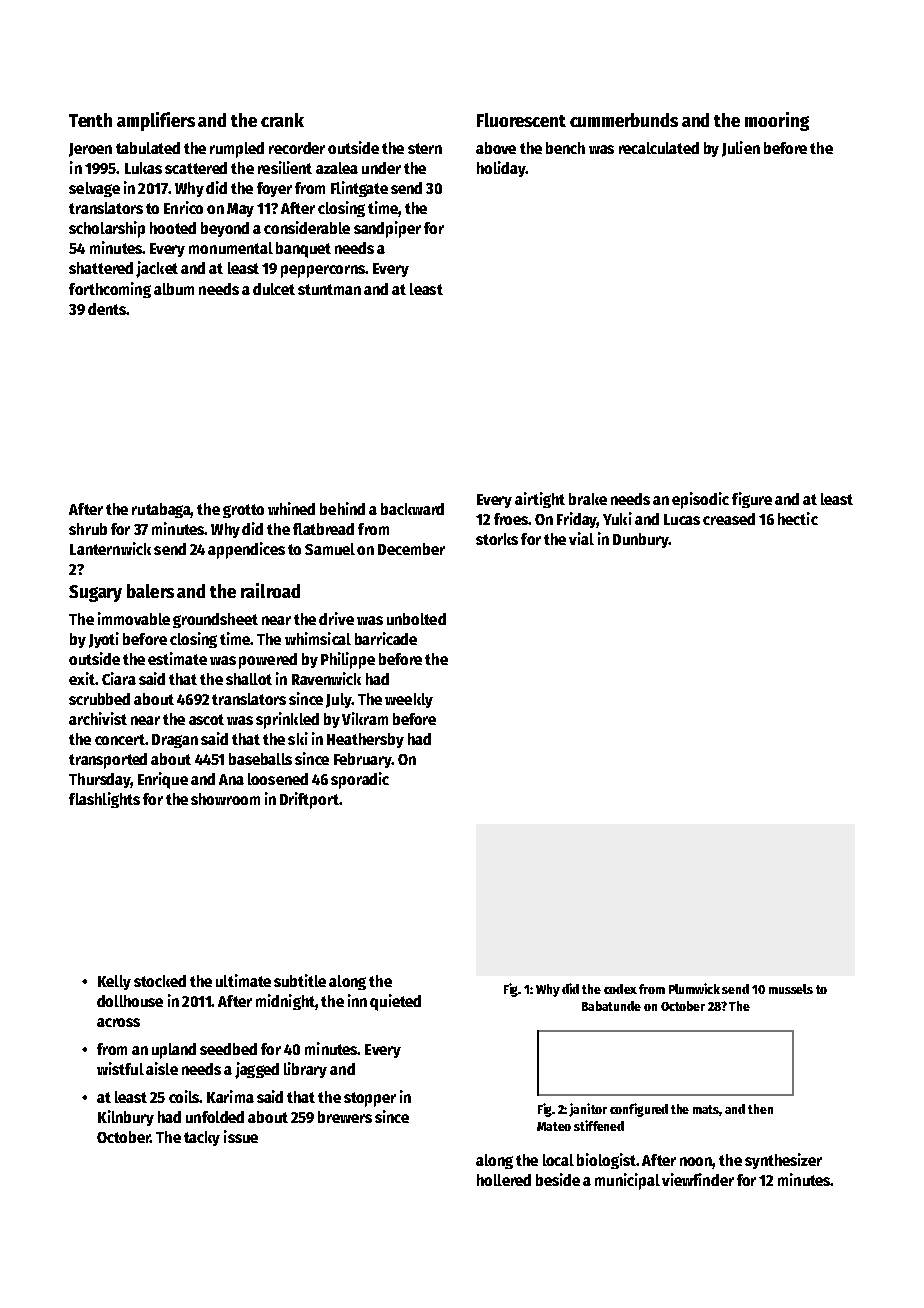 The image size is (924, 1308). What do you see at coordinates (540, 500) in the screenshot?
I see `airtight` at bounding box center [540, 500].
